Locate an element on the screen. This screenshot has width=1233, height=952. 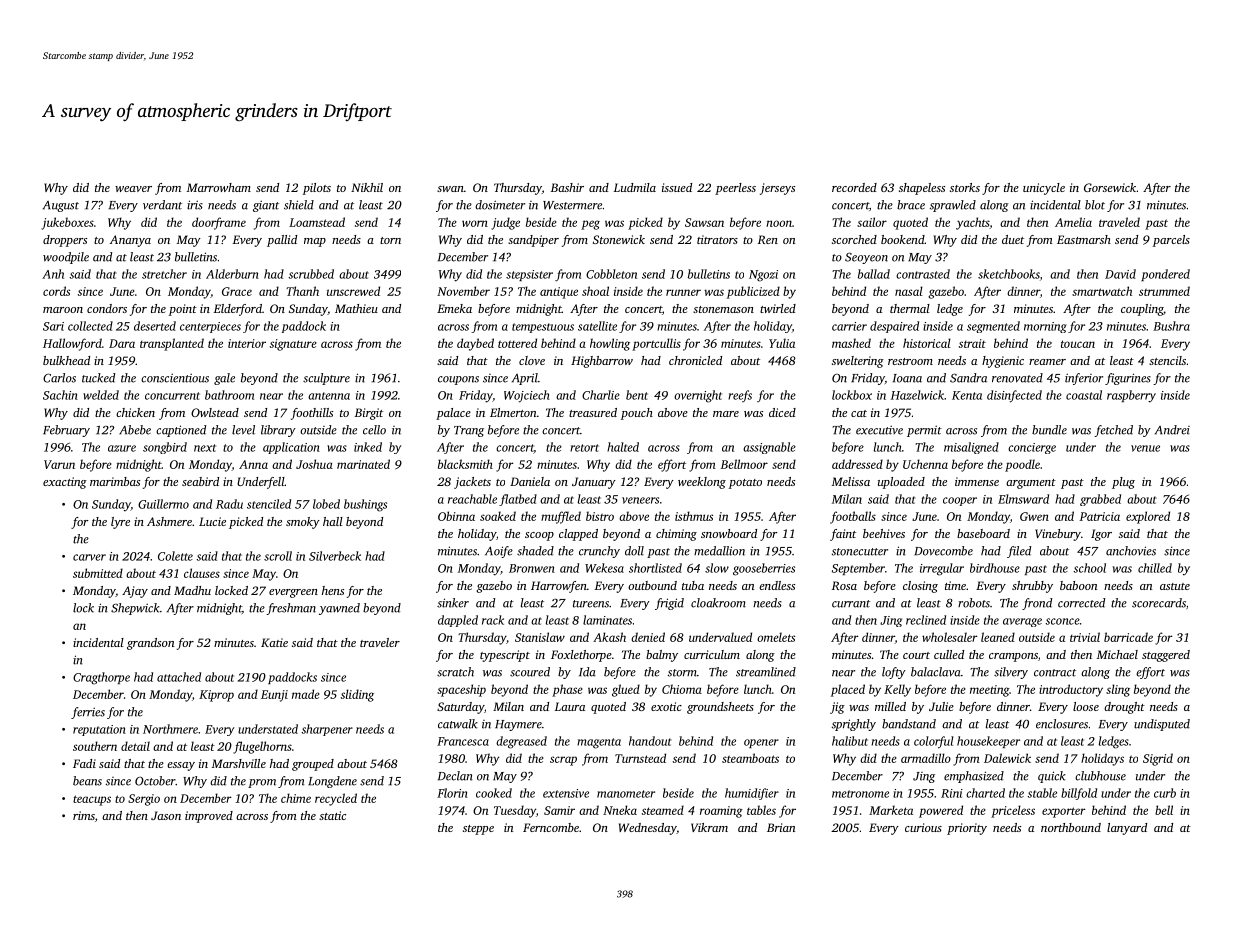
Turnstead is located at coordinates (640, 758).
